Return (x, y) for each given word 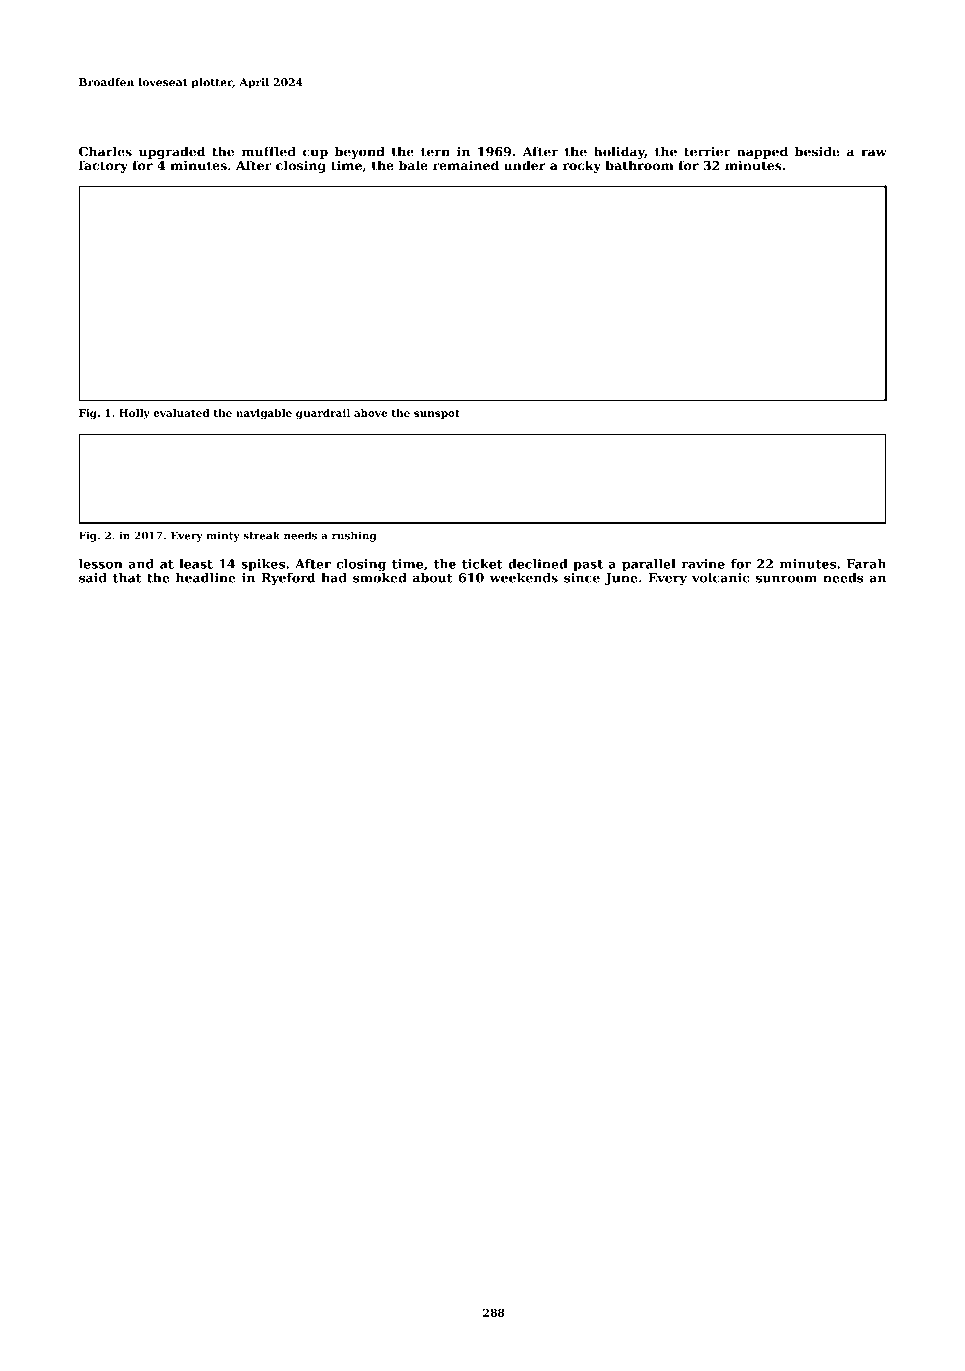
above (370, 413)
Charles (105, 151)
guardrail (323, 414)
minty (223, 536)
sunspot (437, 414)
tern (435, 152)
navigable (264, 414)
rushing (354, 536)
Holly (134, 414)
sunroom (786, 579)
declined (537, 564)
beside (817, 151)
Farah (866, 564)
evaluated (181, 413)
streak (261, 535)
